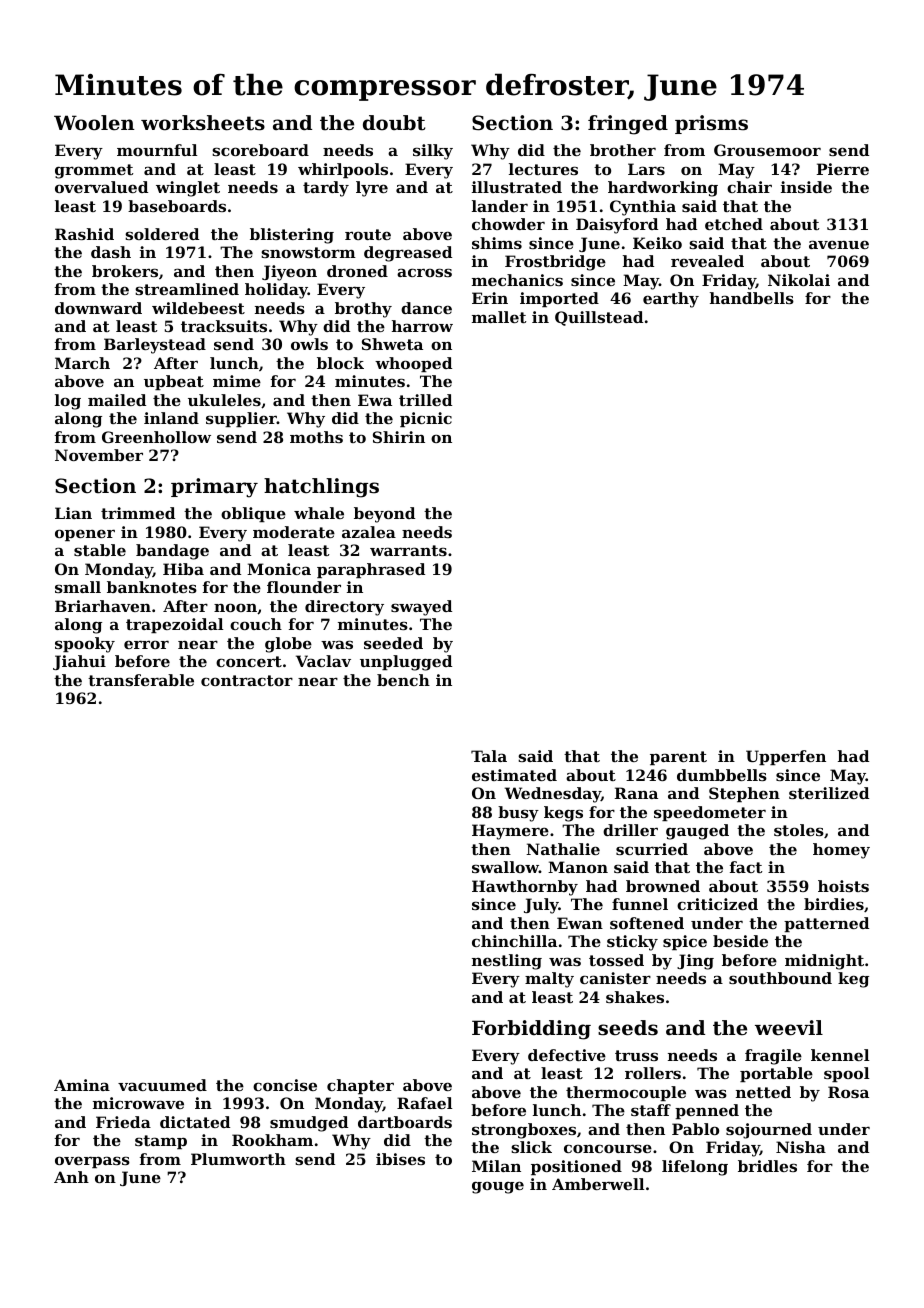 The width and height of the page is (924, 1308). I want to click on gouge, so click(498, 1187).
